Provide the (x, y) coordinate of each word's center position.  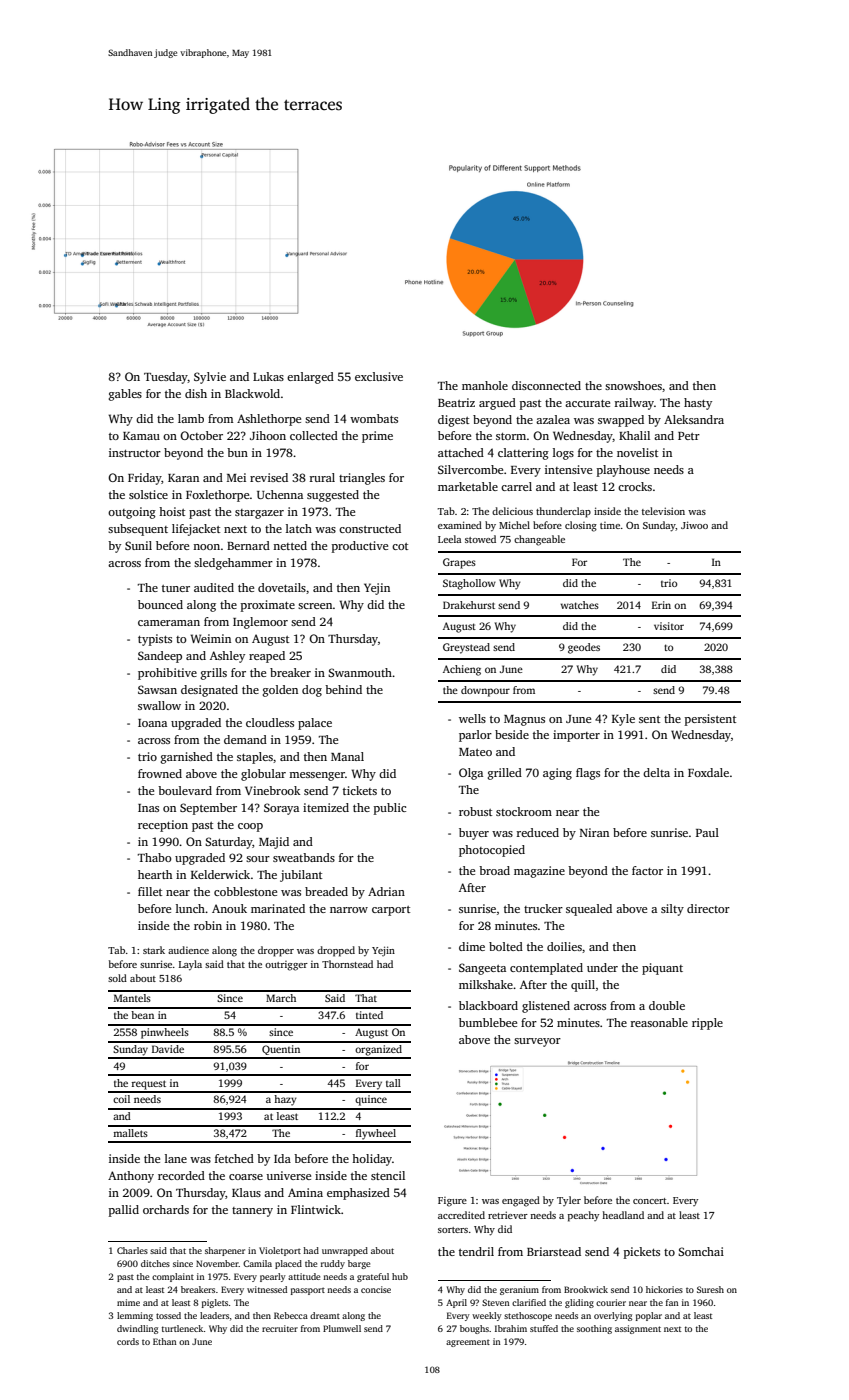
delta (656, 772)
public (390, 809)
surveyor (537, 1042)
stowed (480, 539)
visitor (669, 626)
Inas (148, 808)
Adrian (386, 891)
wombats (374, 418)
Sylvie (210, 378)
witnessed (267, 1289)
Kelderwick (220, 874)
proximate (268, 606)
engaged (521, 1201)
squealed (589, 910)
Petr (689, 436)
